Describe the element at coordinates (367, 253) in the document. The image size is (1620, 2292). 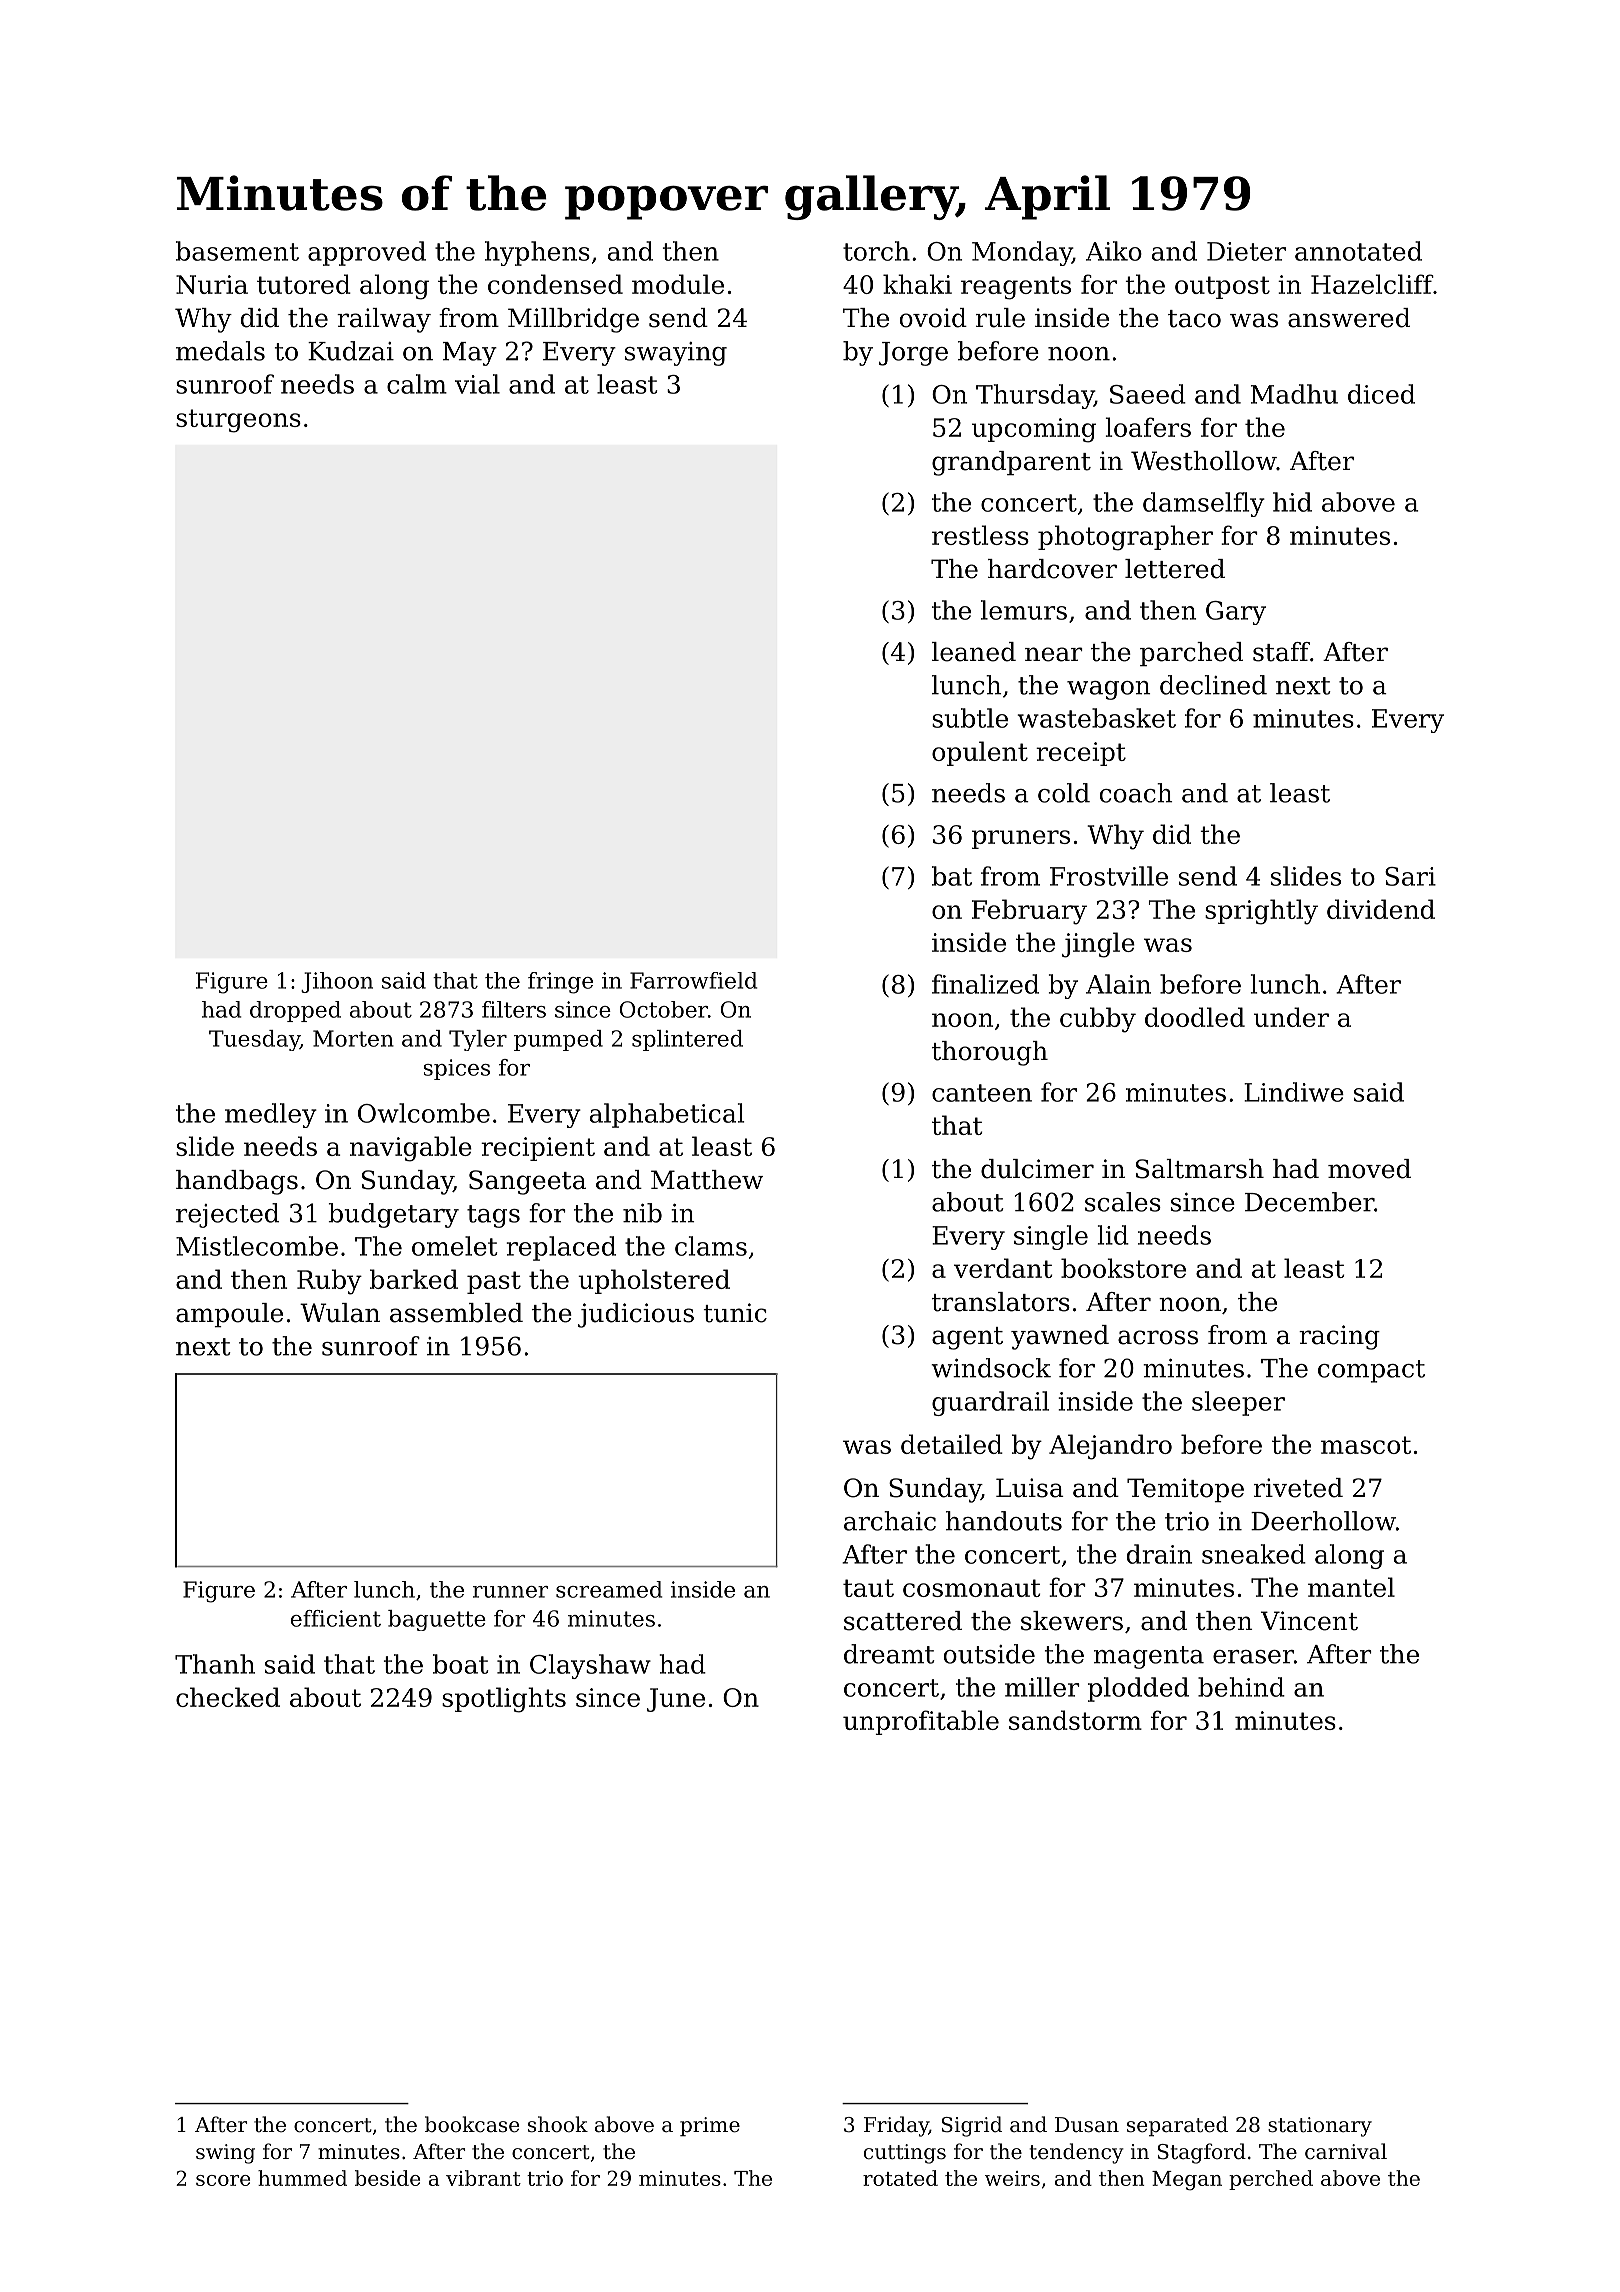
I see `approved` at that location.
